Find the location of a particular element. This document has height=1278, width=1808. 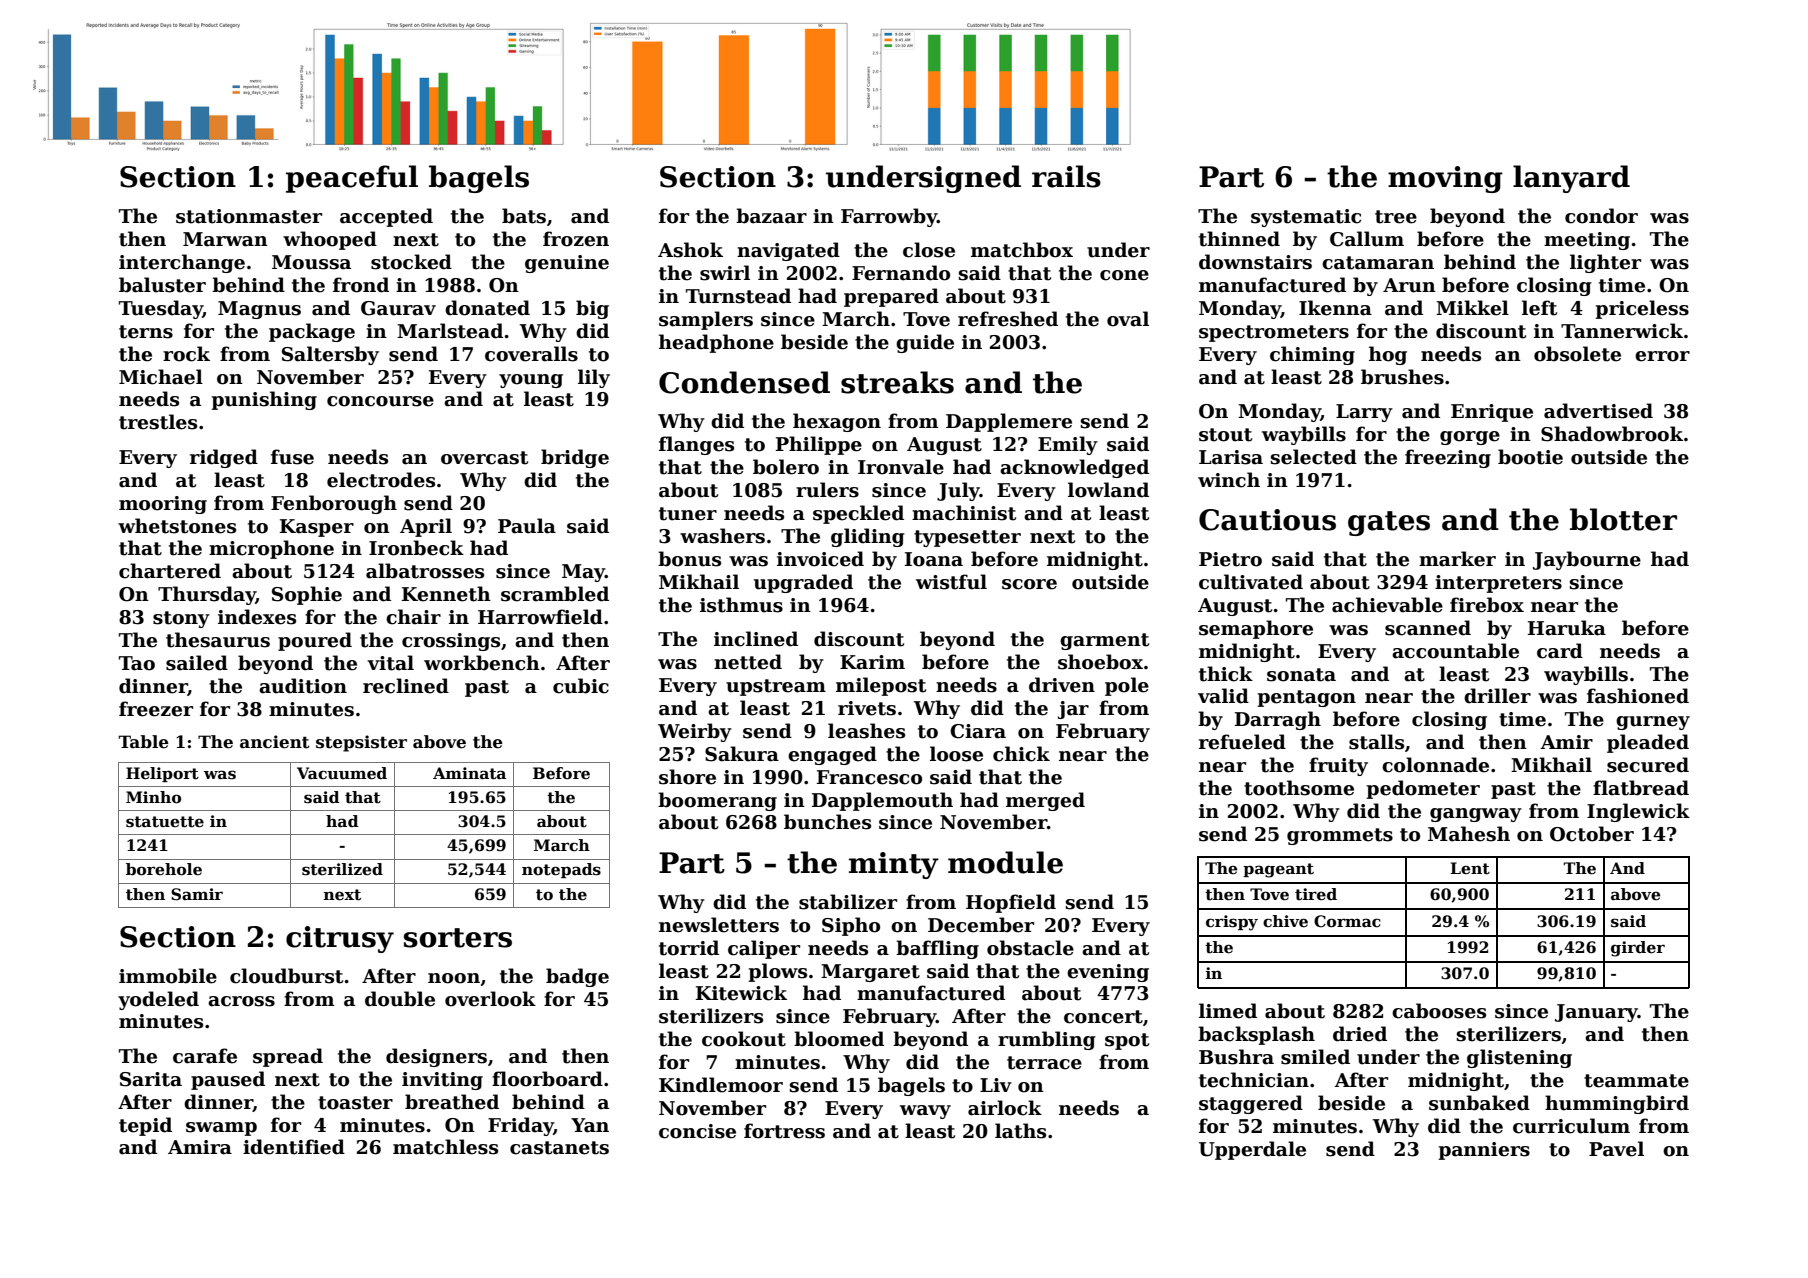

laths is located at coordinates (1020, 1131).
